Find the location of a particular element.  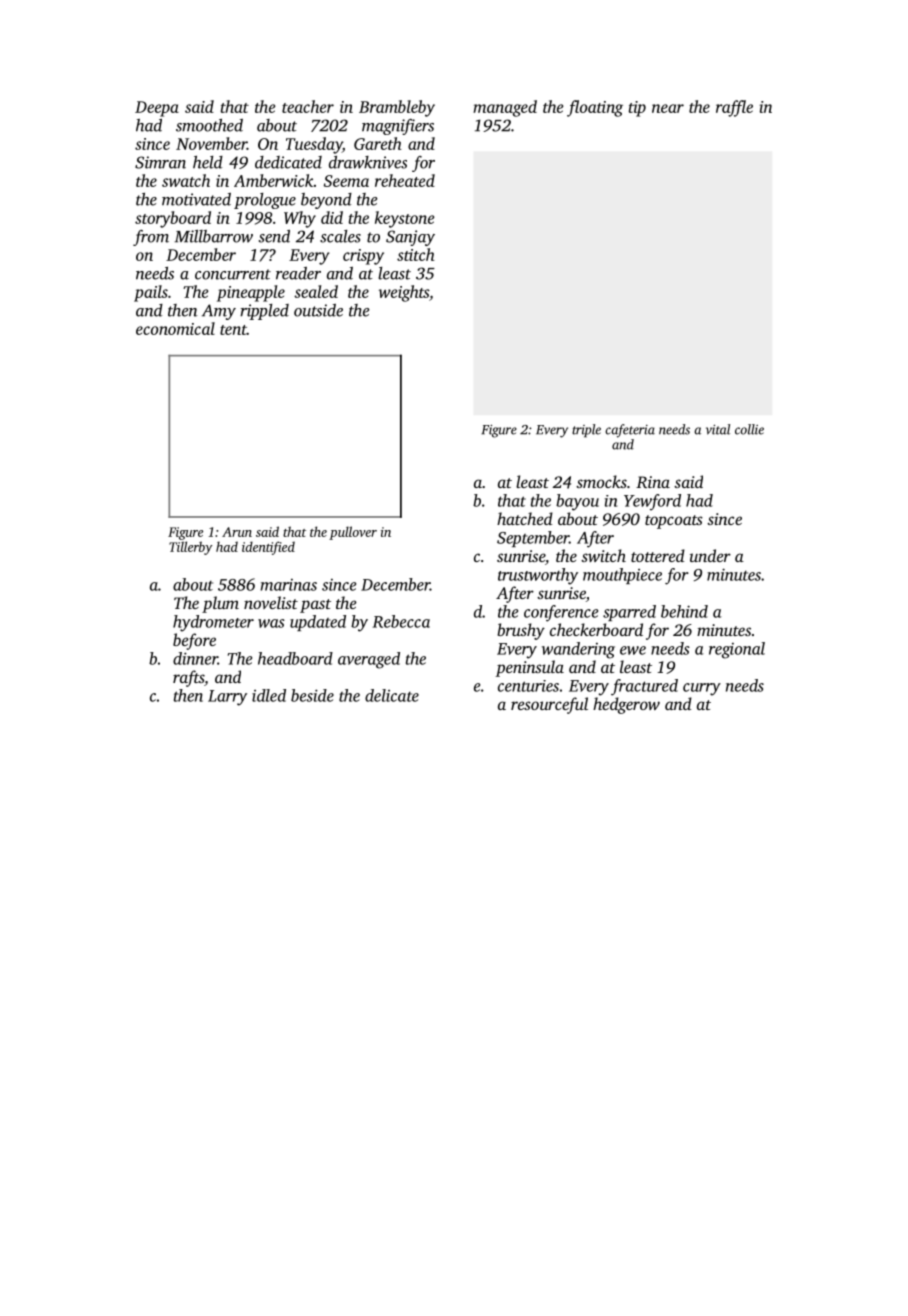

Gareth is located at coordinates (378, 143).
